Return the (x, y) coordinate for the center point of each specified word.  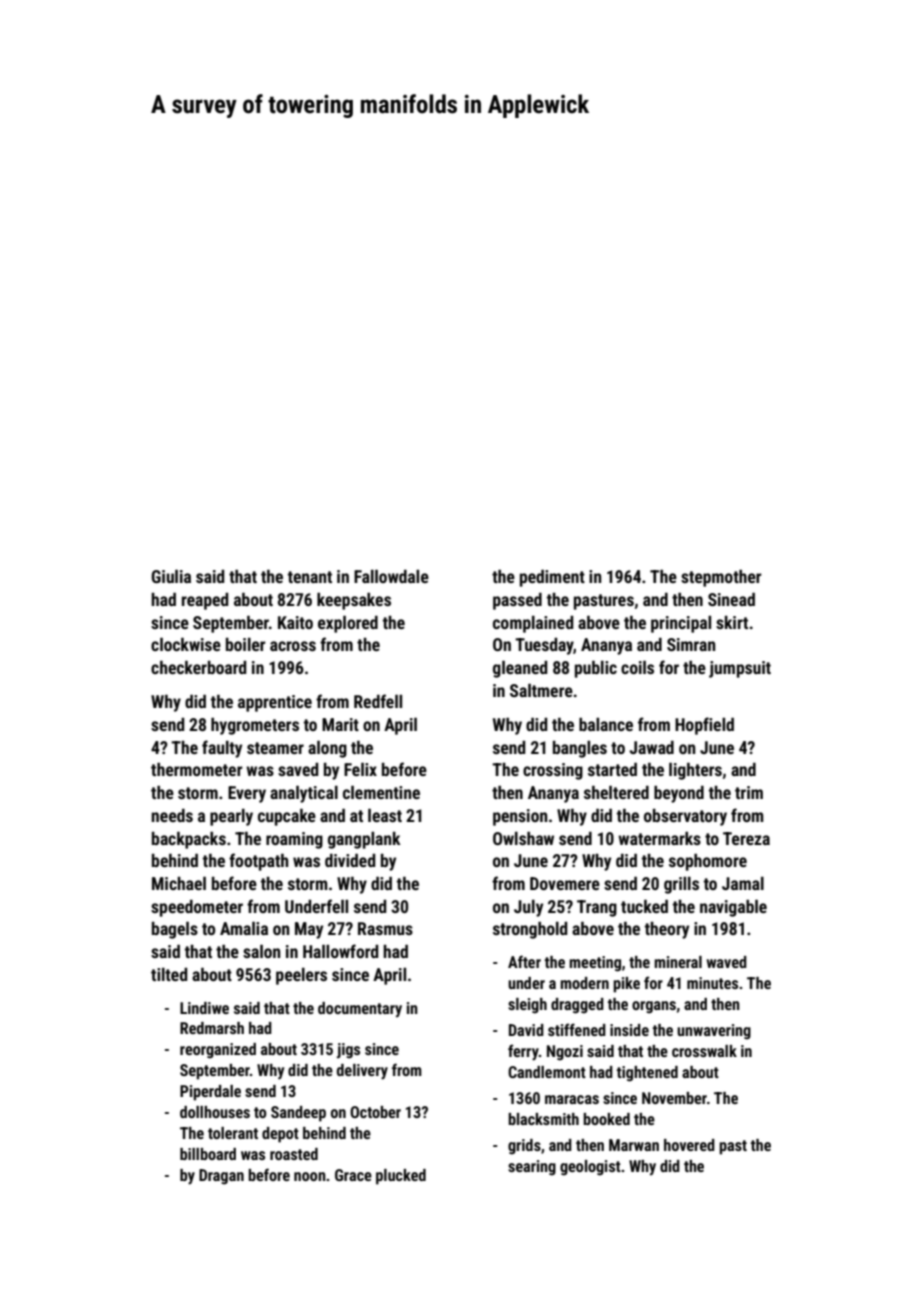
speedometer (197, 908)
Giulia (171, 576)
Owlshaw (523, 838)
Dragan (221, 1177)
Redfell (378, 701)
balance (606, 724)
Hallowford (340, 951)
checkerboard (198, 667)
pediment (552, 578)
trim (749, 792)
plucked (401, 1177)
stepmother (721, 578)
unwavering (714, 1032)
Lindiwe (204, 1008)
